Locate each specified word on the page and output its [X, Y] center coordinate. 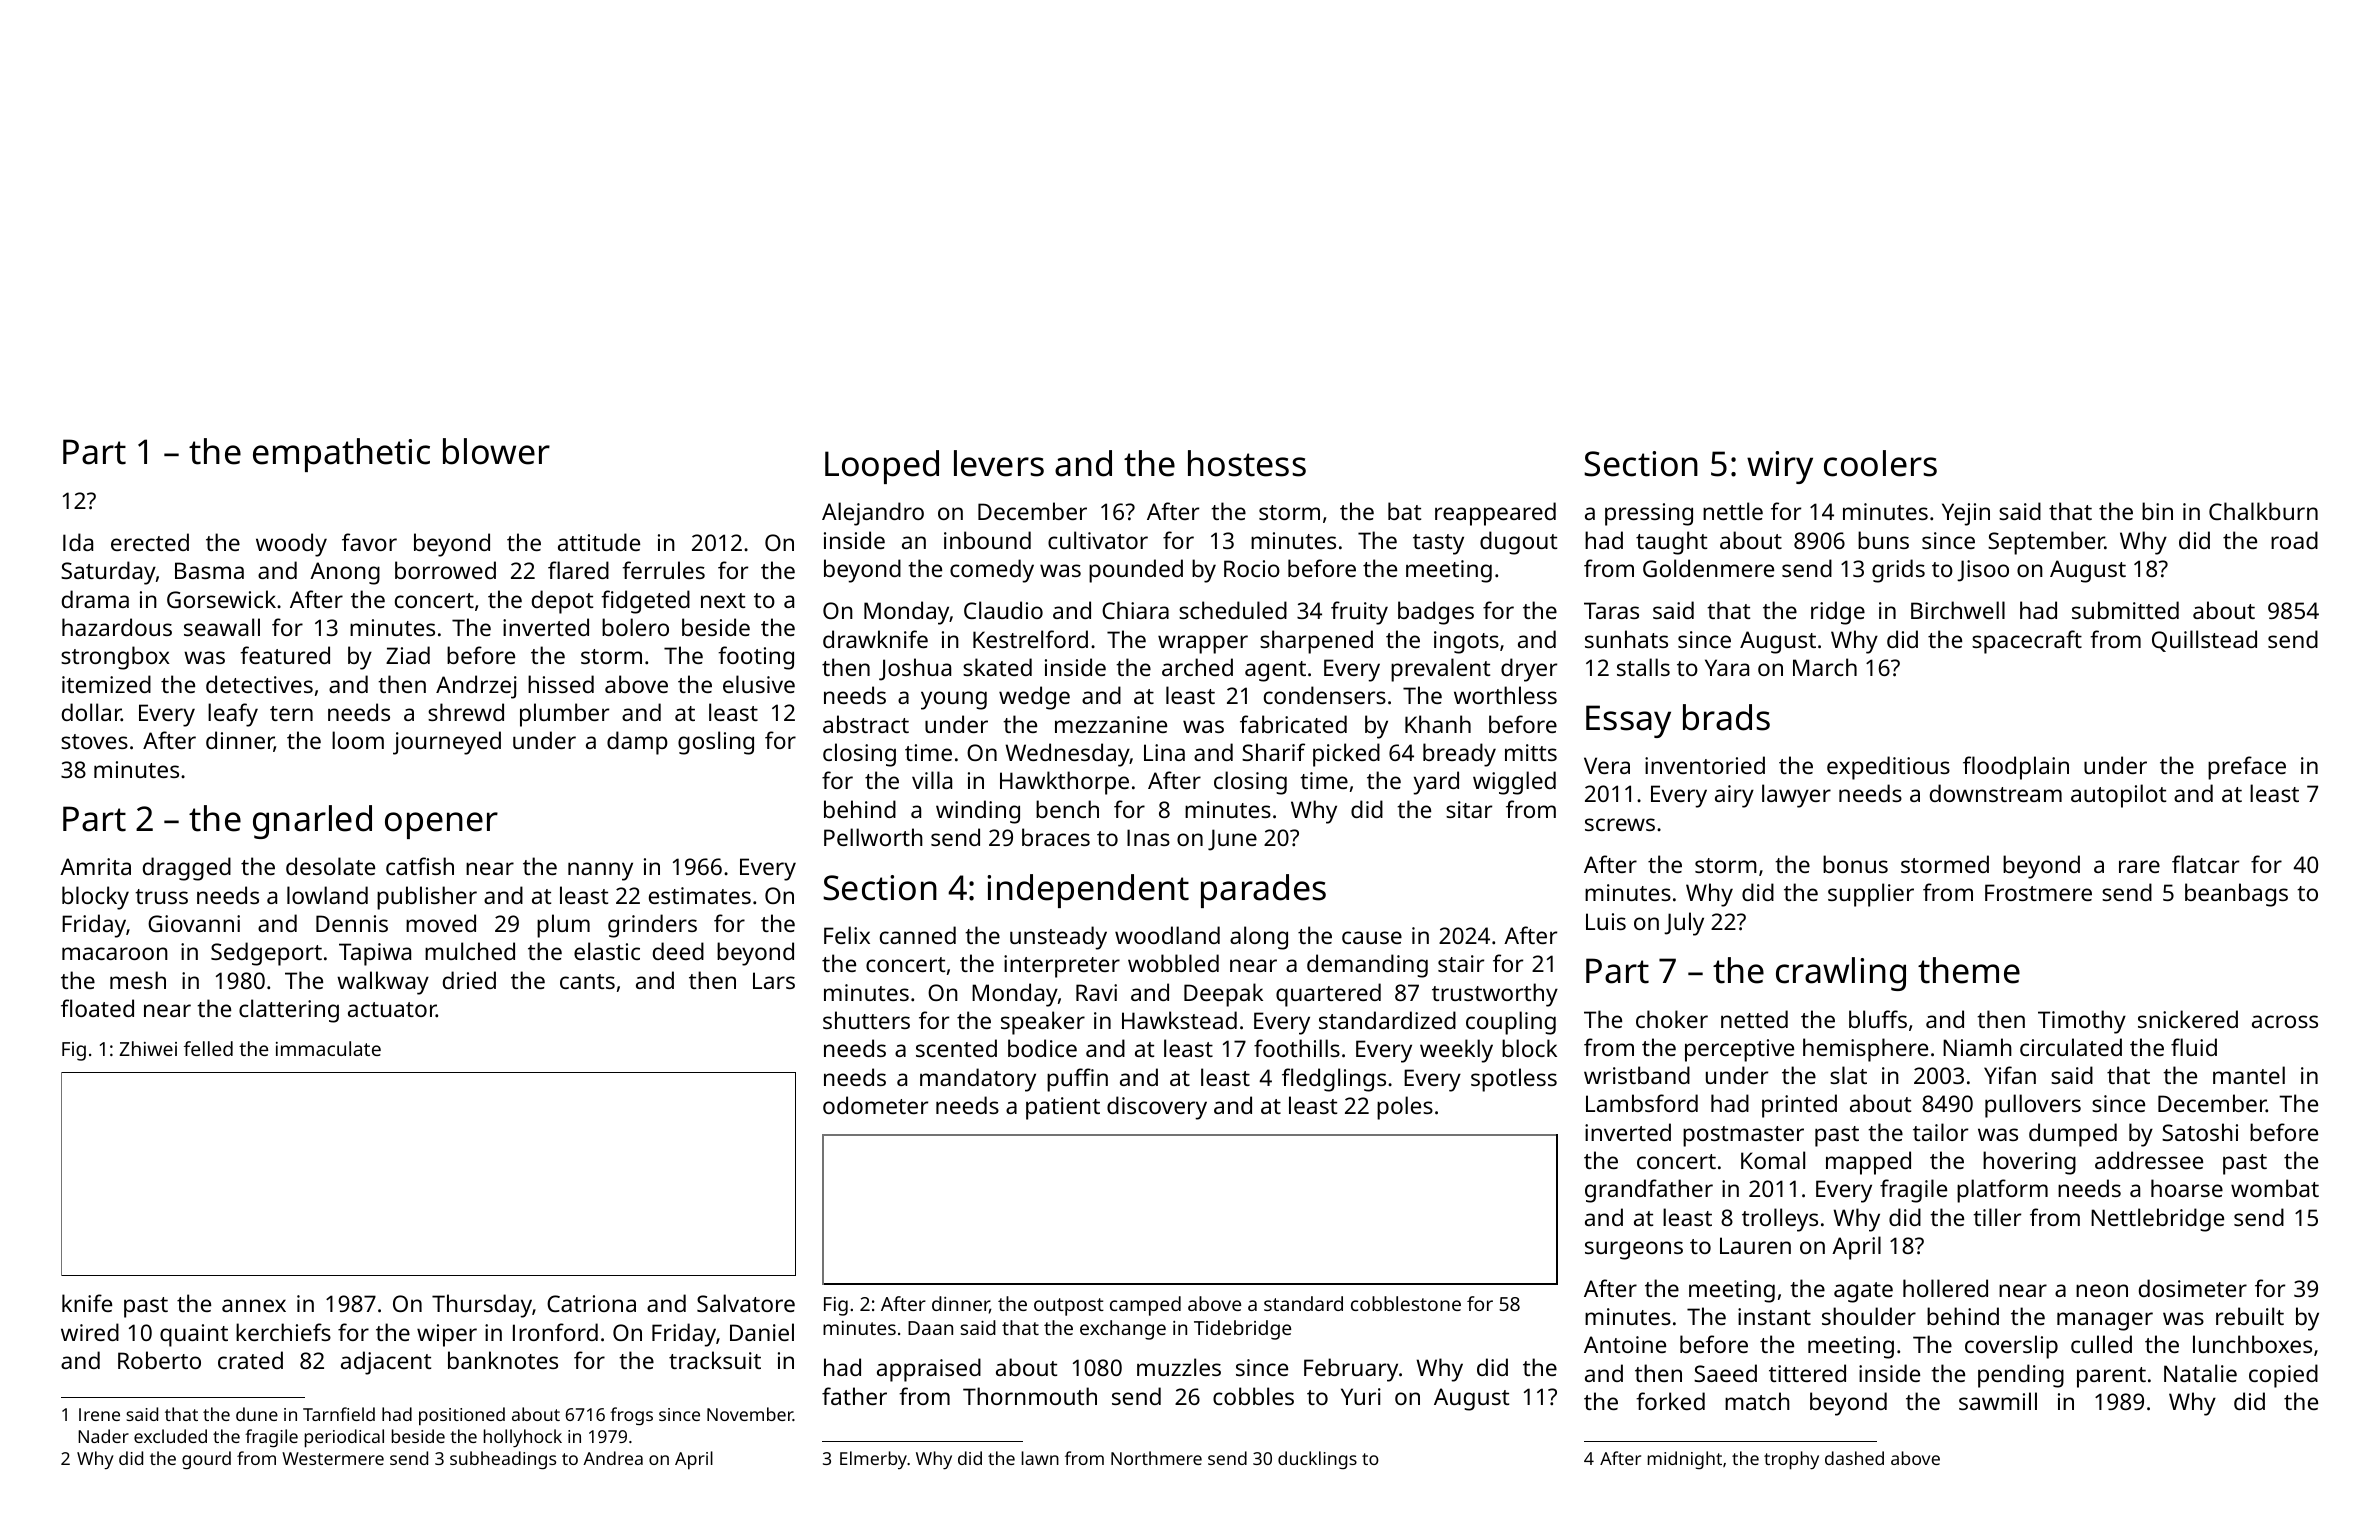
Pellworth [873, 837]
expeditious [1888, 768]
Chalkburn [2263, 511]
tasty [1438, 544]
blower [496, 451]
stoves [94, 741]
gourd [206, 1460]
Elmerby [873, 1460]
